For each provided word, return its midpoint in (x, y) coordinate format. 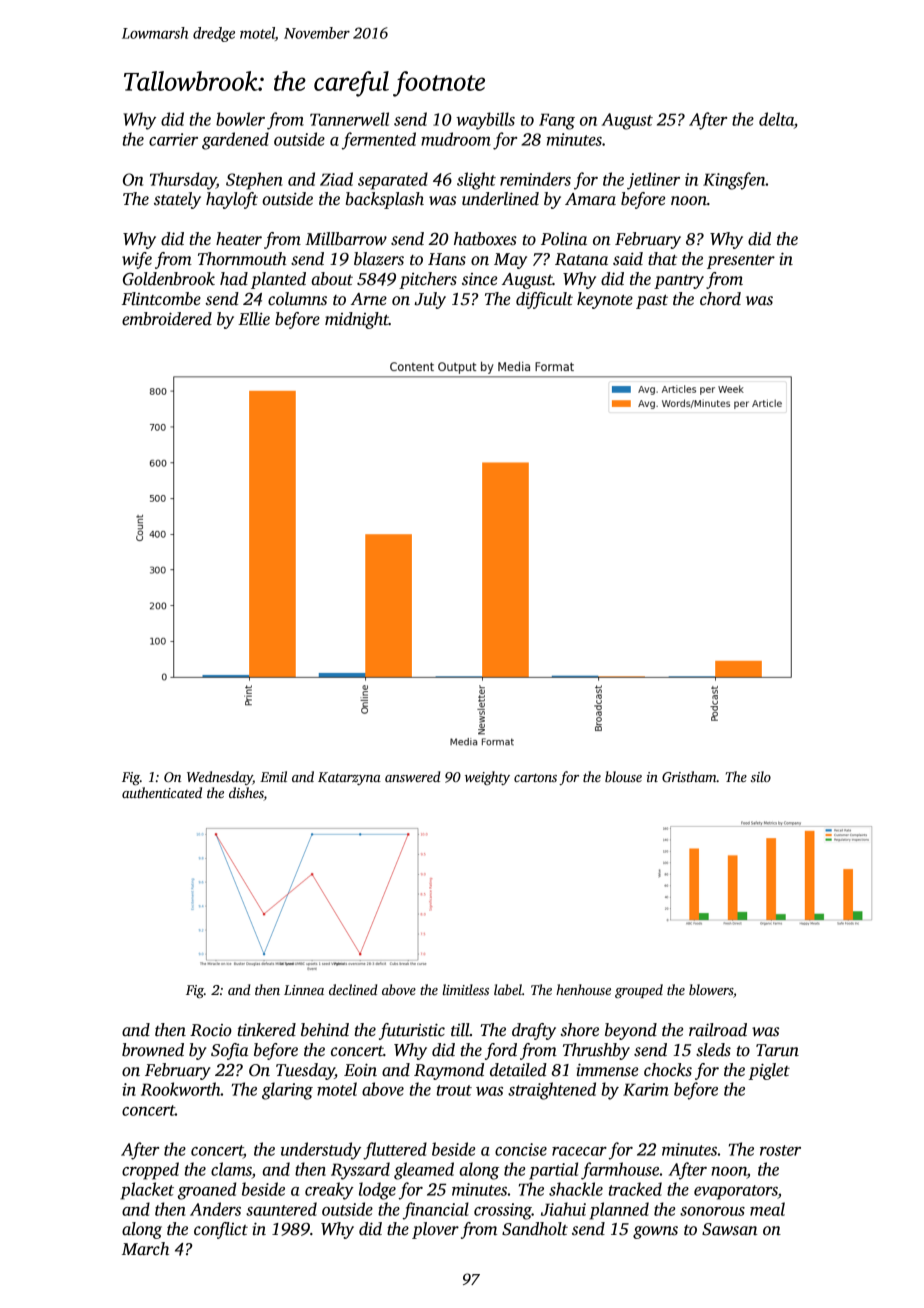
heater (239, 239)
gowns (655, 1232)
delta (776, 119)
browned (153, 1050)
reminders (535, 179)
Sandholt (535, 1229)
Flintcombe (161, 299)
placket (147, 1191)
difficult (544, 300)
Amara (590, 199)
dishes (246, 794)
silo (761, 776)
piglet (769, 1071)
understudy (321, 1151)
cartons (535, 777)
